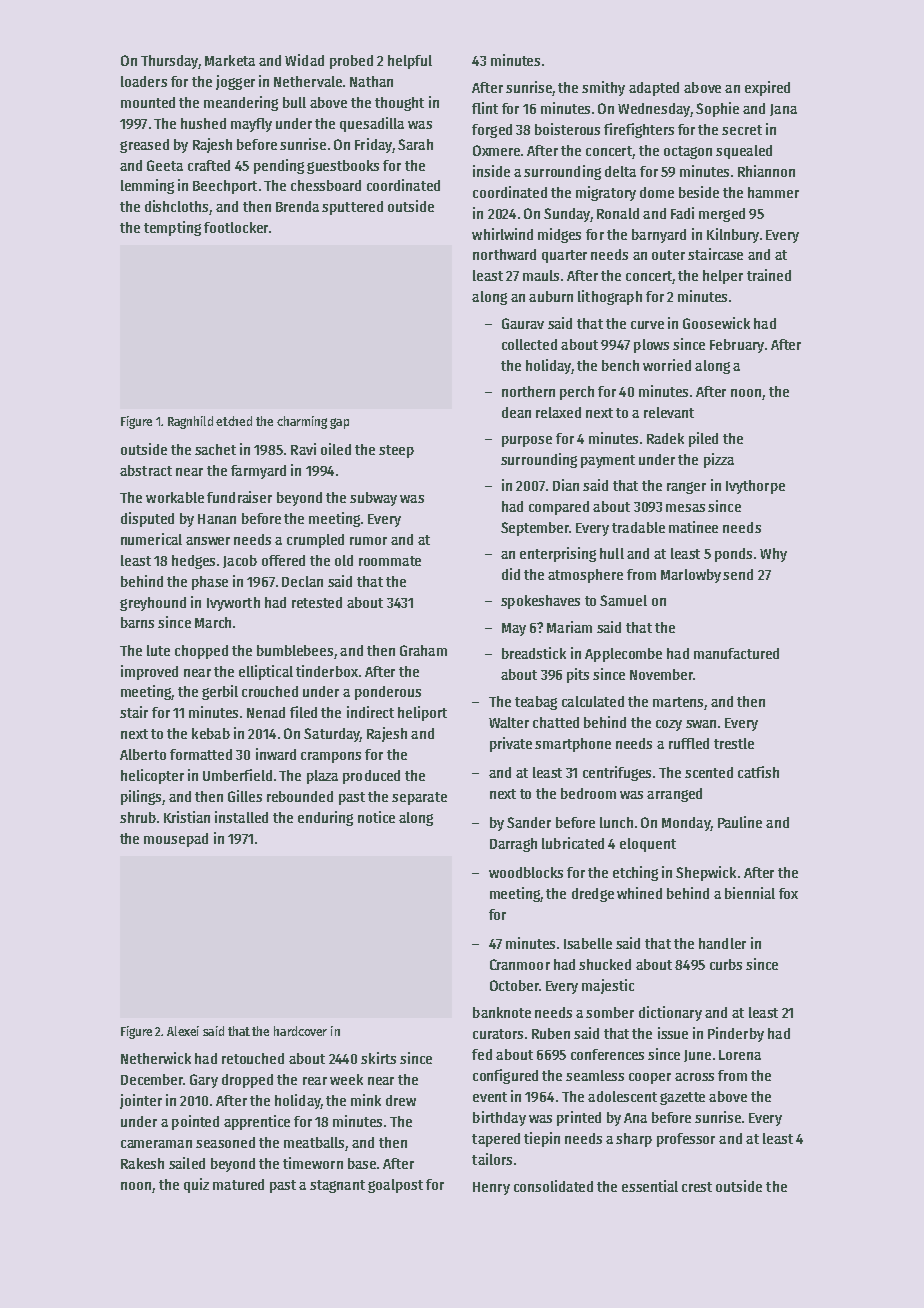 The image size is (924, 1308). Describe the element at coordinates (697, 1187) in the page. I see `crest` at that location.
